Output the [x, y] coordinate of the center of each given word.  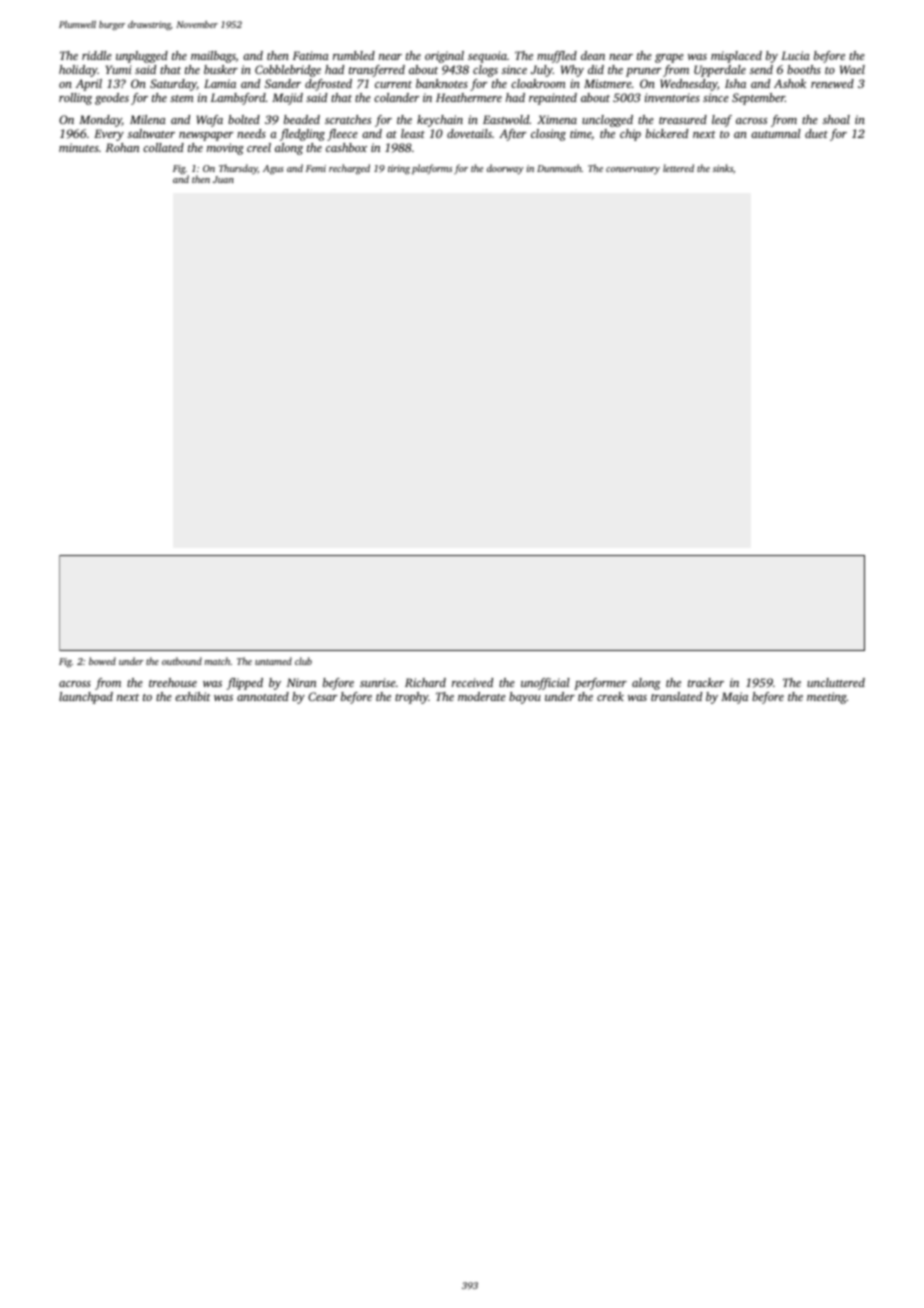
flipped [245, 684]
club [303, 661]
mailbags [213, 57]
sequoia [487, 57]
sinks [723, 168]
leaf [722, 121]
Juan [223, 179]
